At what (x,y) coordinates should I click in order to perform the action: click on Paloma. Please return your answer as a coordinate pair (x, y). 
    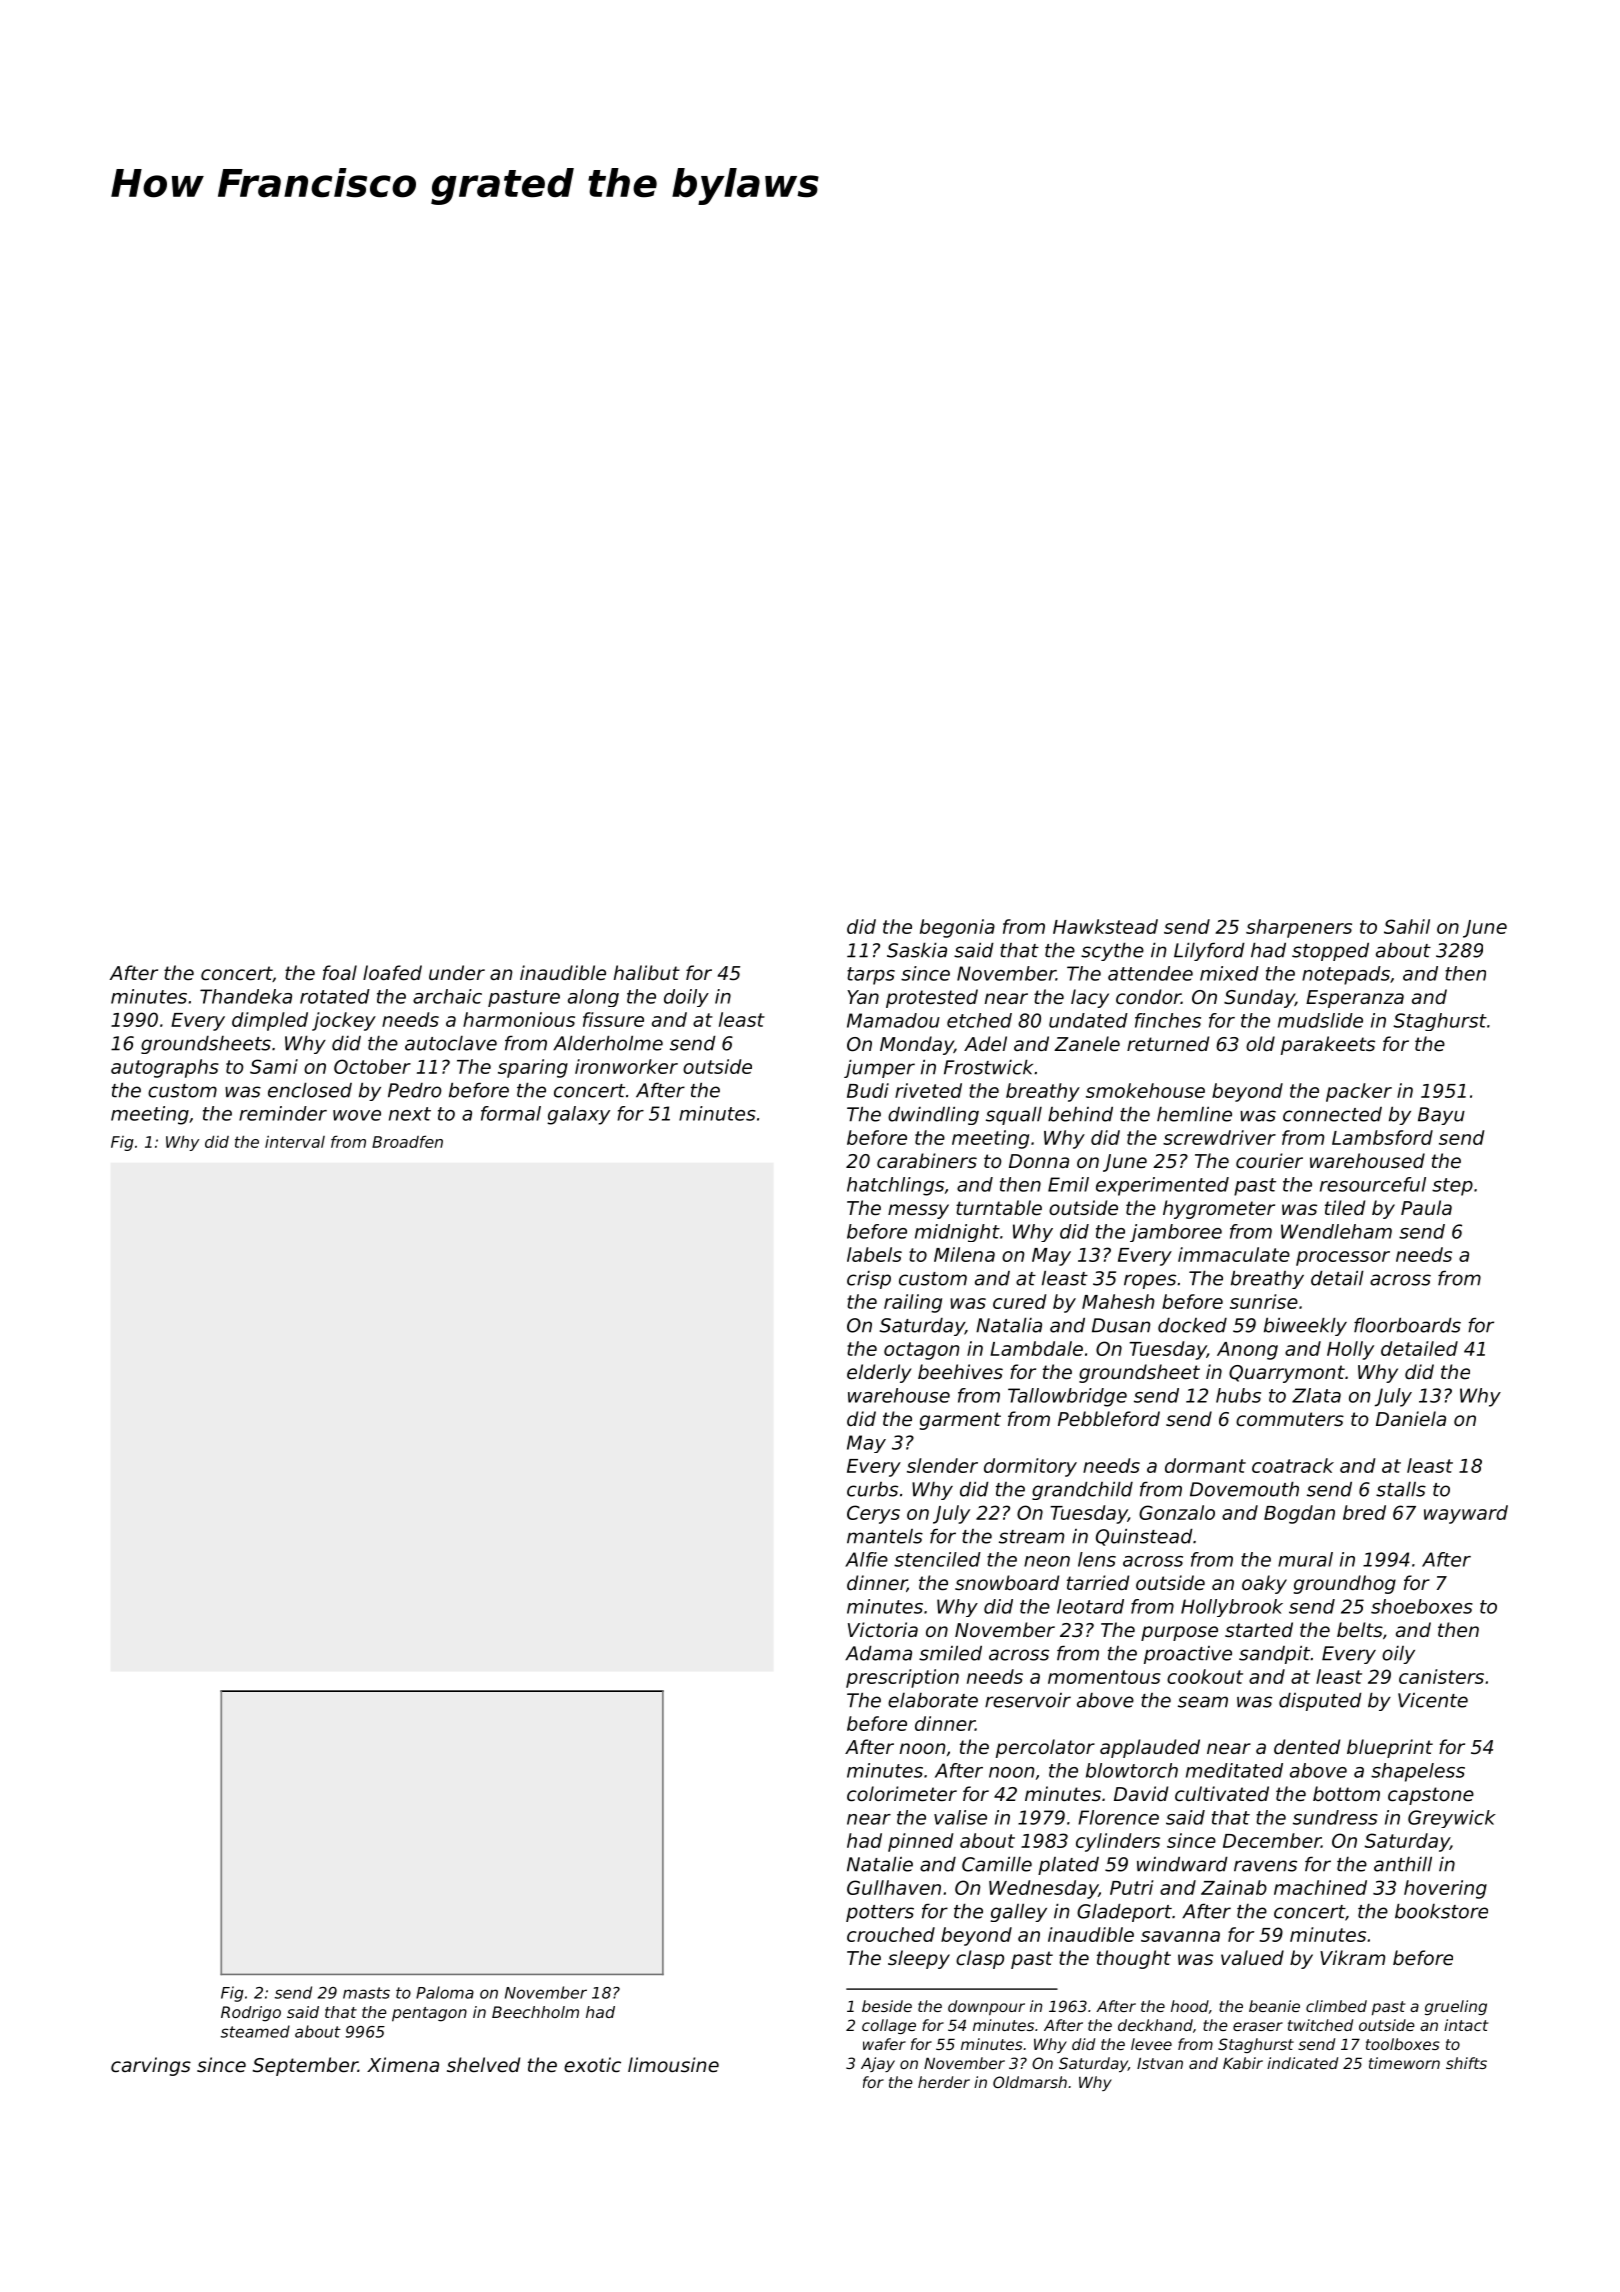
    Looking at the image, I should click on (445, 1992).
